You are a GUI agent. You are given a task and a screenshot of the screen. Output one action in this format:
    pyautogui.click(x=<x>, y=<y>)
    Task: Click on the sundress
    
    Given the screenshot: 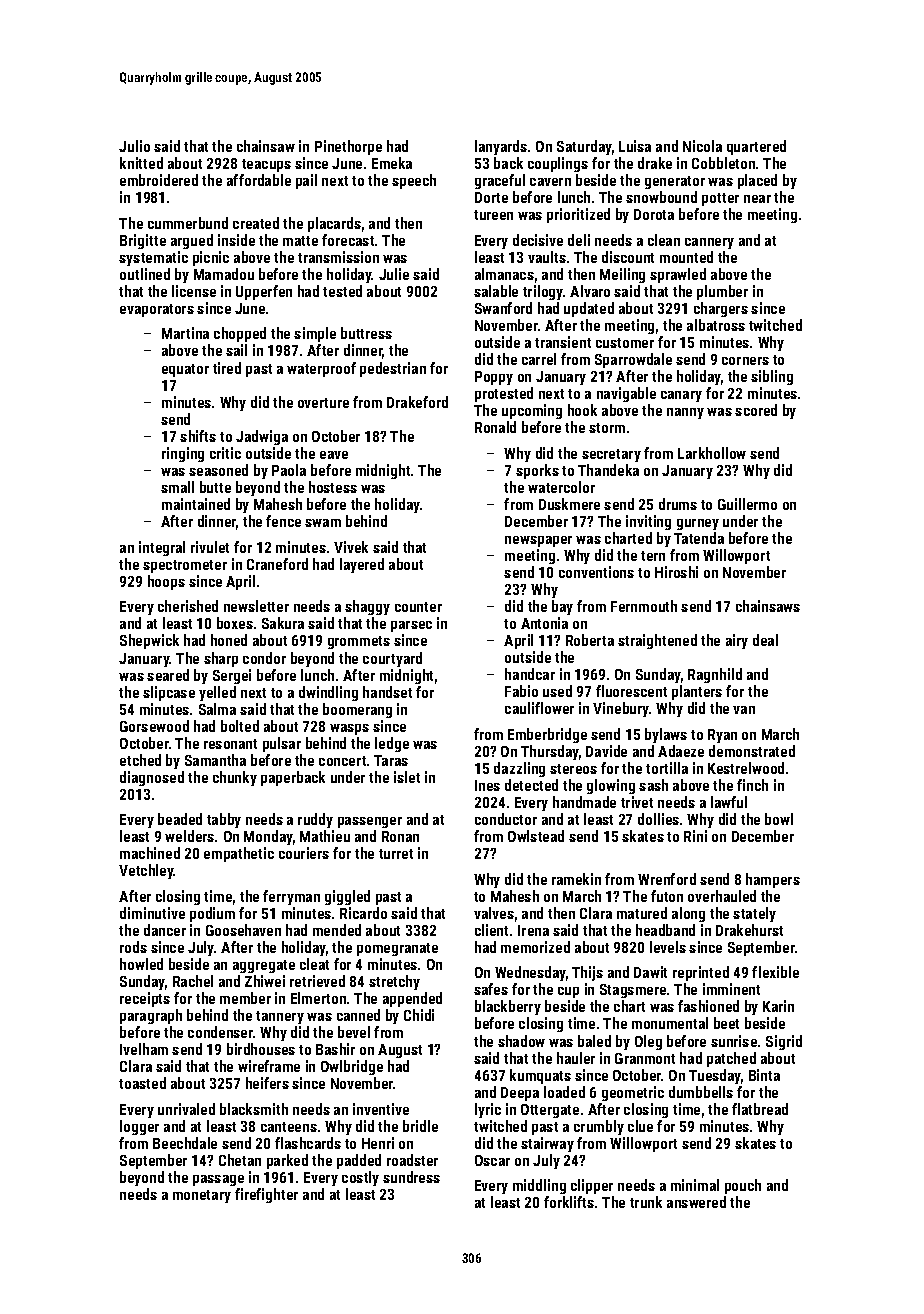 What is the action you would take?
    pyautogui.click(x=411, y=1177)
